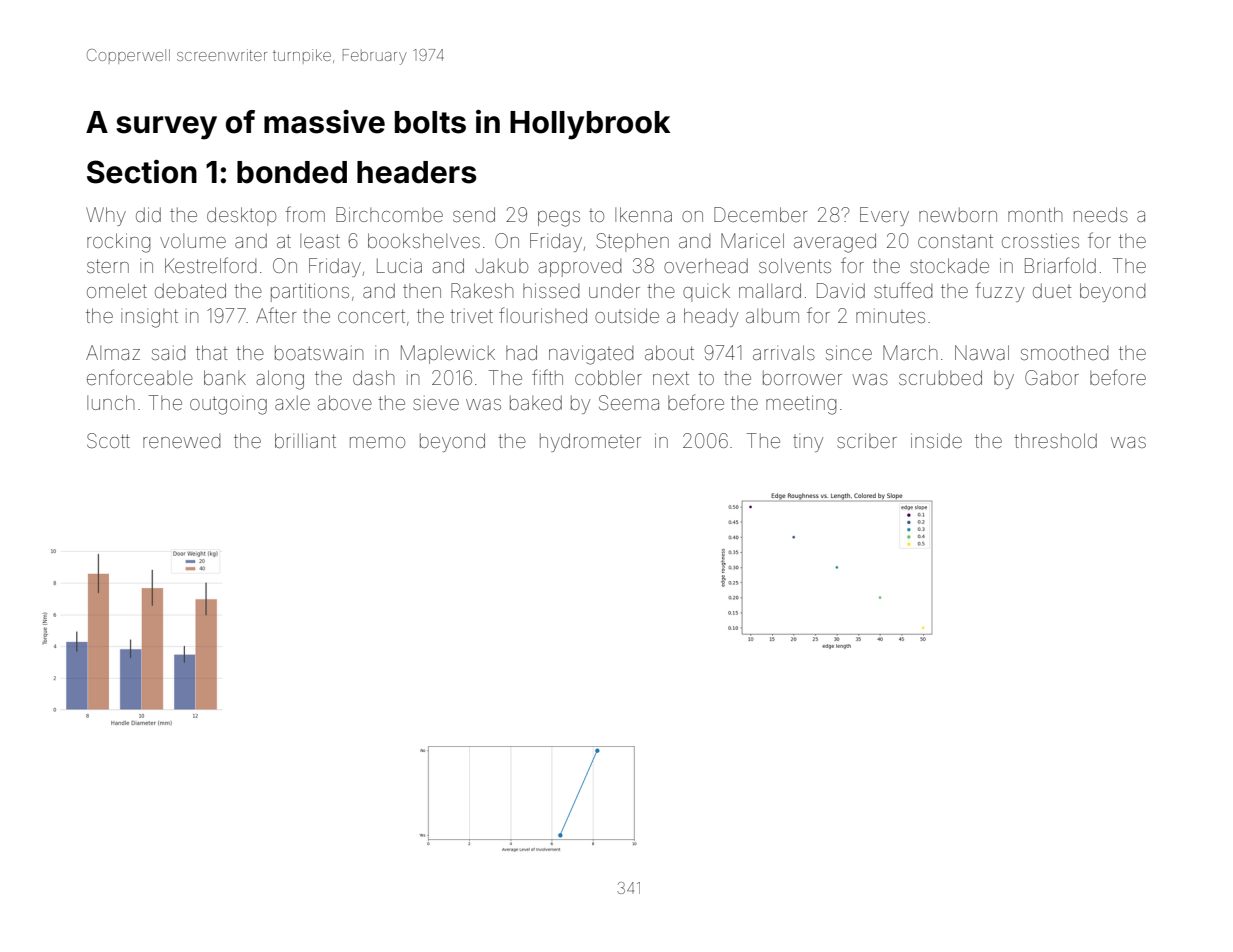  Describe the element at coordinates (1060, 265) in the screenshot. I see `Briarfold` at that location.
